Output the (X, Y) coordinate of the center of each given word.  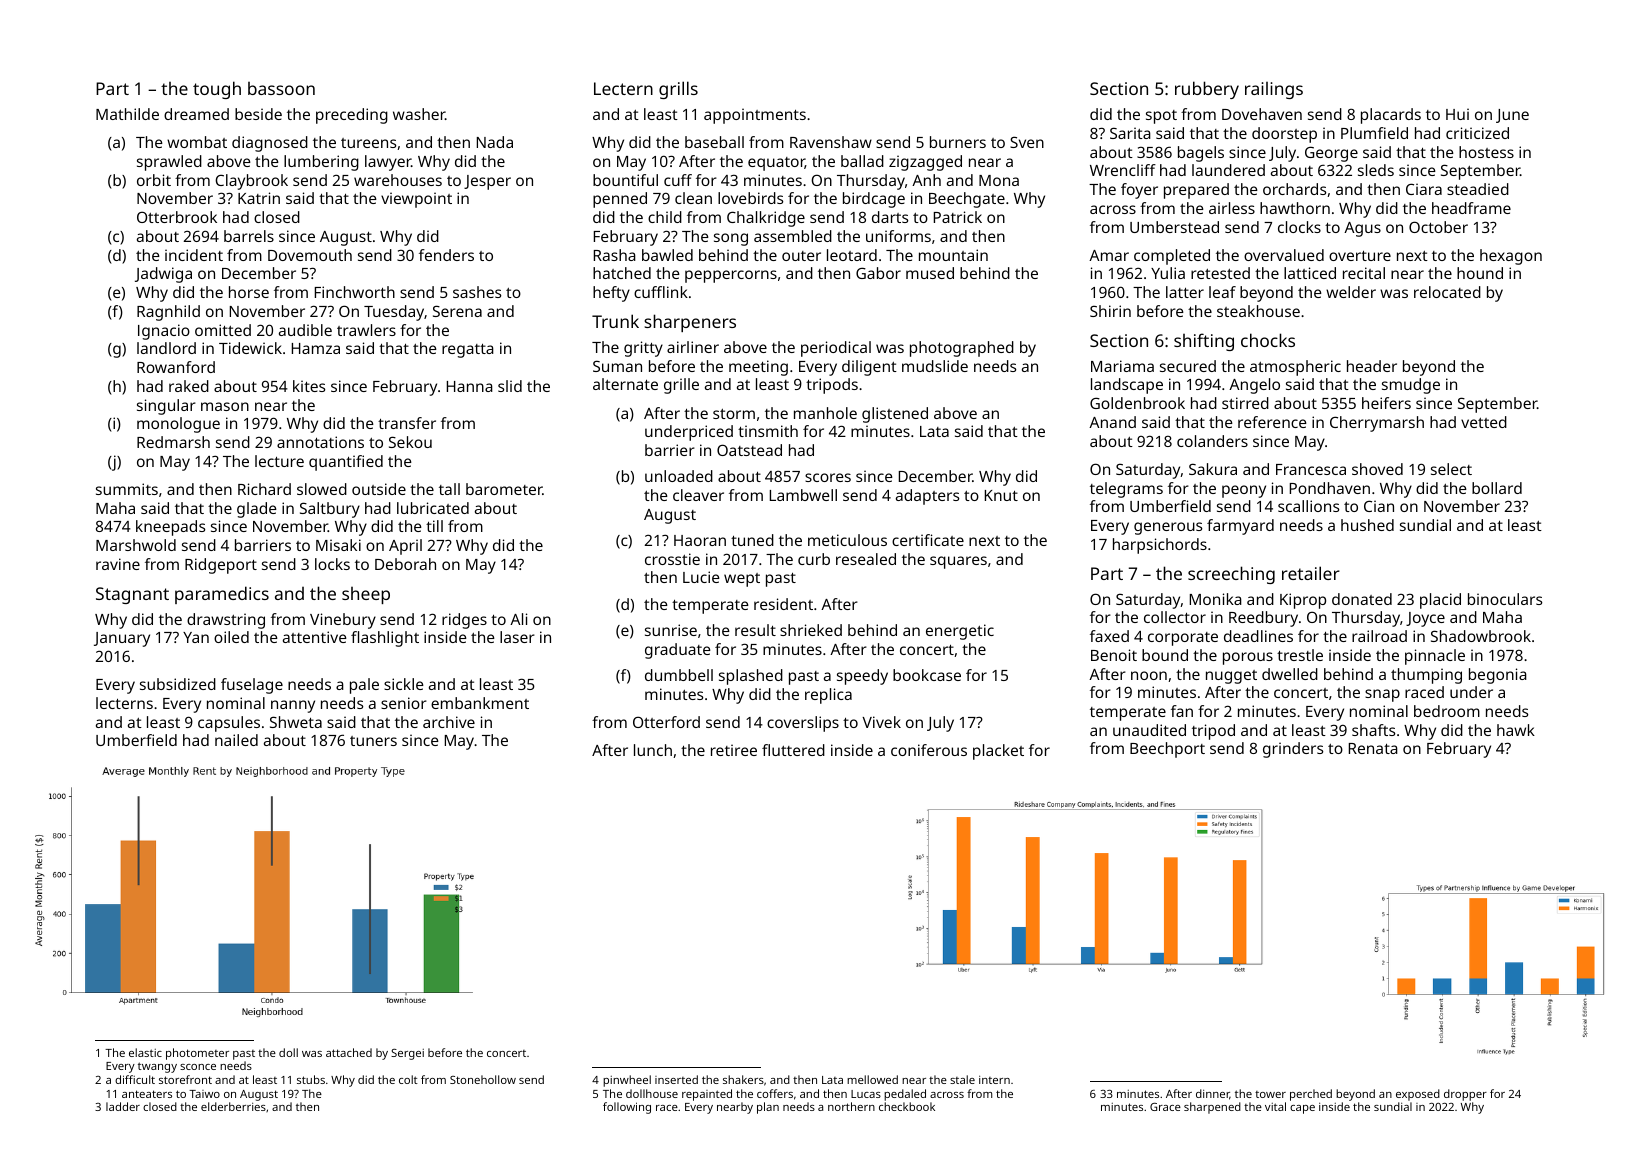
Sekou (410, 442)
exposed (1418, 1095)
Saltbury (330, 510)
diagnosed (270, 144)
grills (678, 90)
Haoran (700, 540)
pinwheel (627, 1081)
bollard (1497, 488)
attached (349, 1052)
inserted (676, 1079)
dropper (1465, 1095)
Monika (1216, 599)
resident (783, 604)
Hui (1457, 114)
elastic (145, 1052)
